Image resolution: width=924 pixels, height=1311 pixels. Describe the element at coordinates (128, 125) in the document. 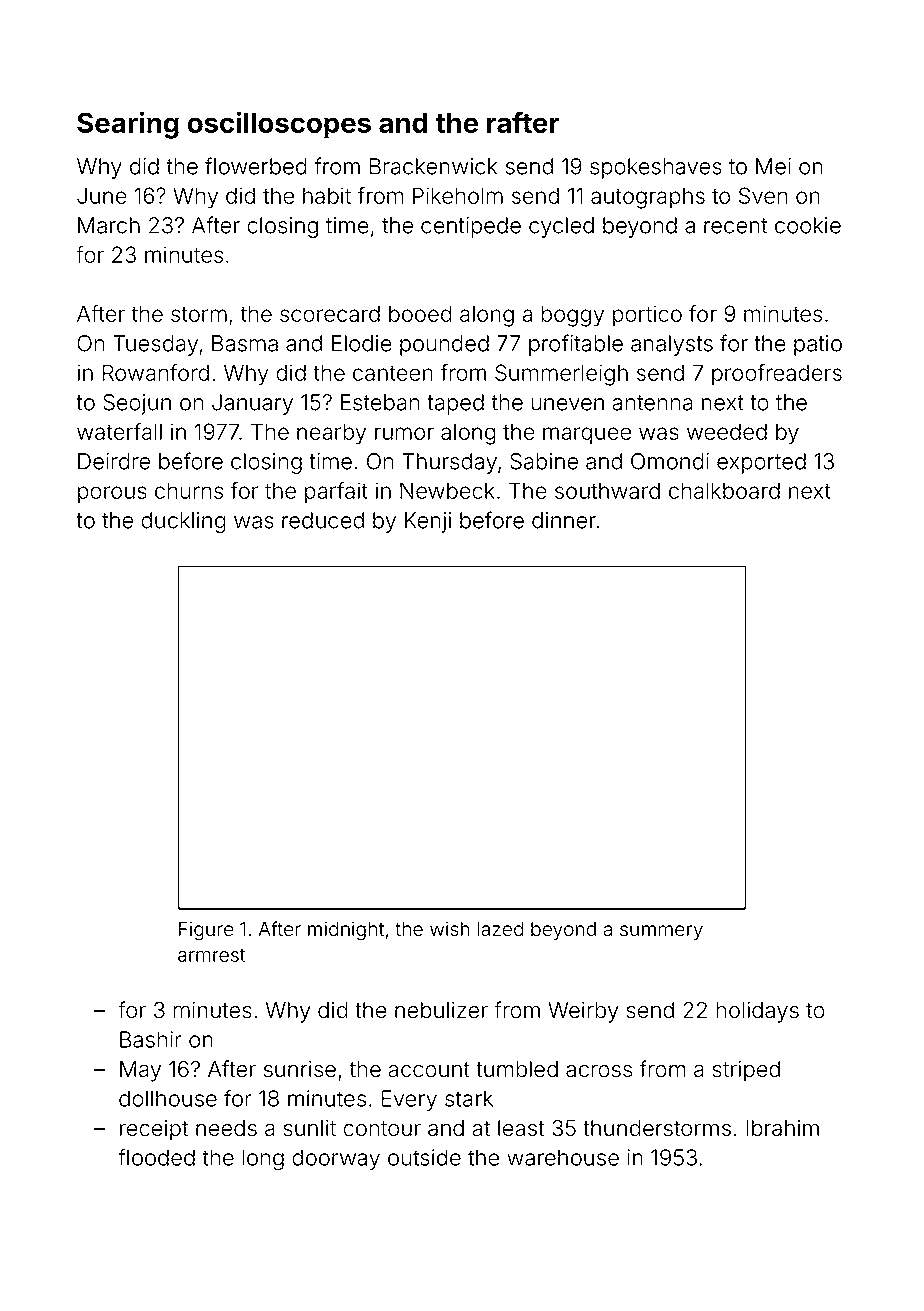

I see `Searing` at that location.
